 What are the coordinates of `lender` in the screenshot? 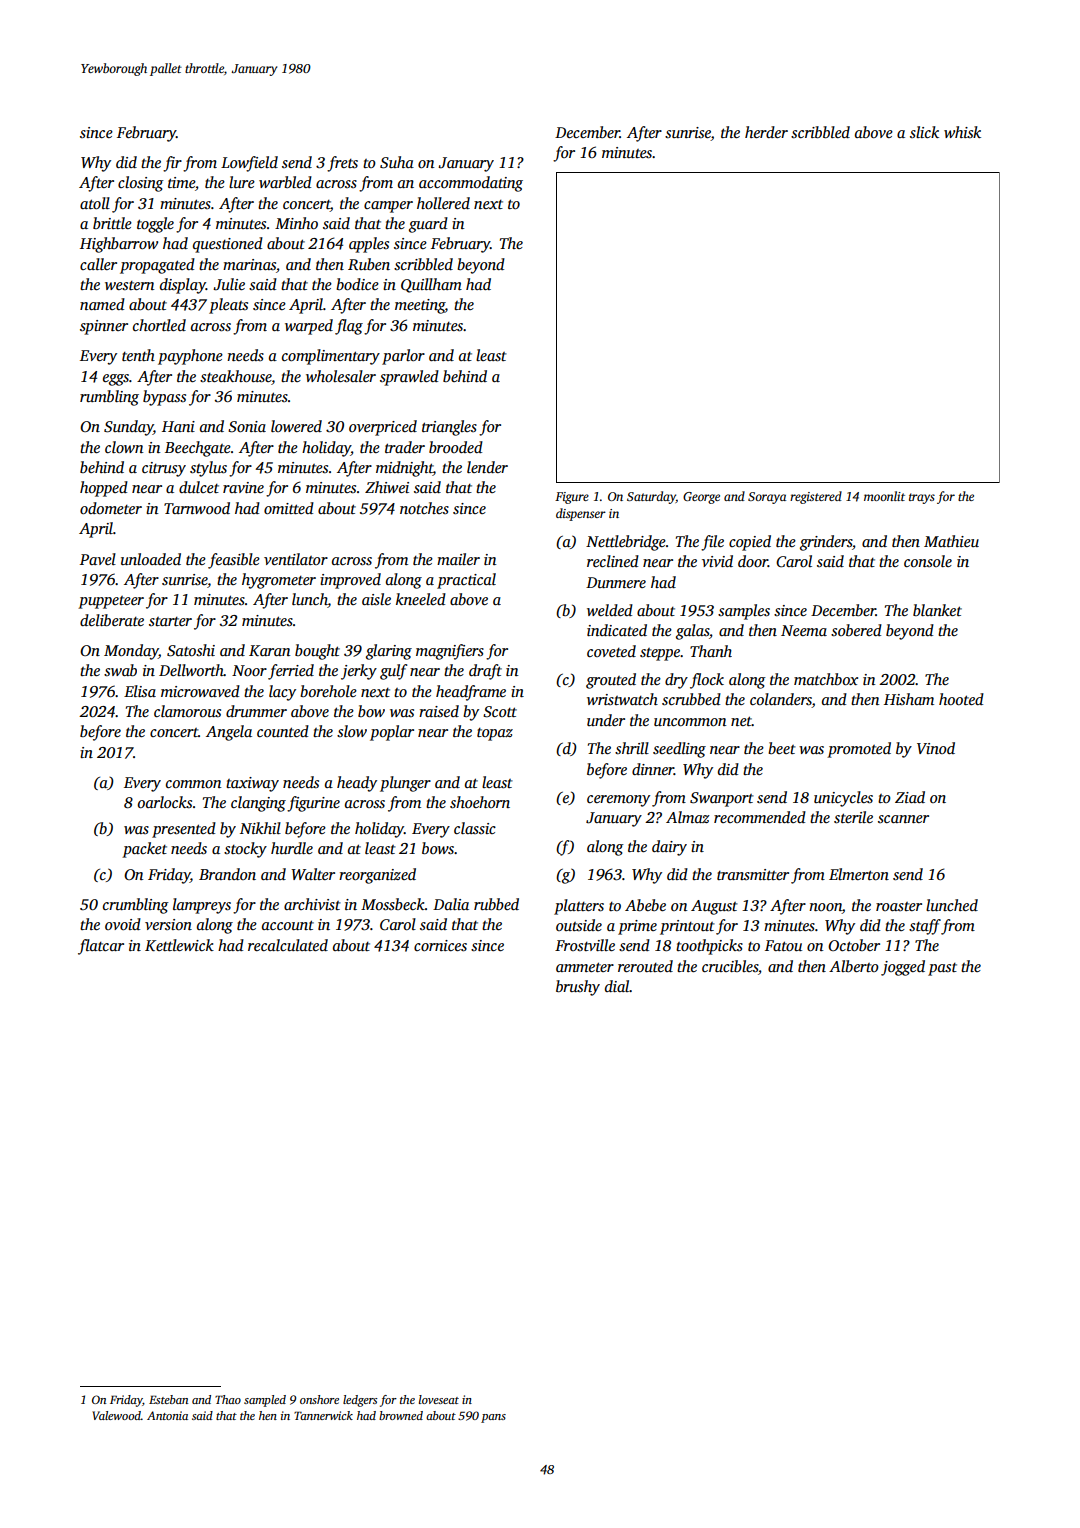 It's located at (487, 467).
